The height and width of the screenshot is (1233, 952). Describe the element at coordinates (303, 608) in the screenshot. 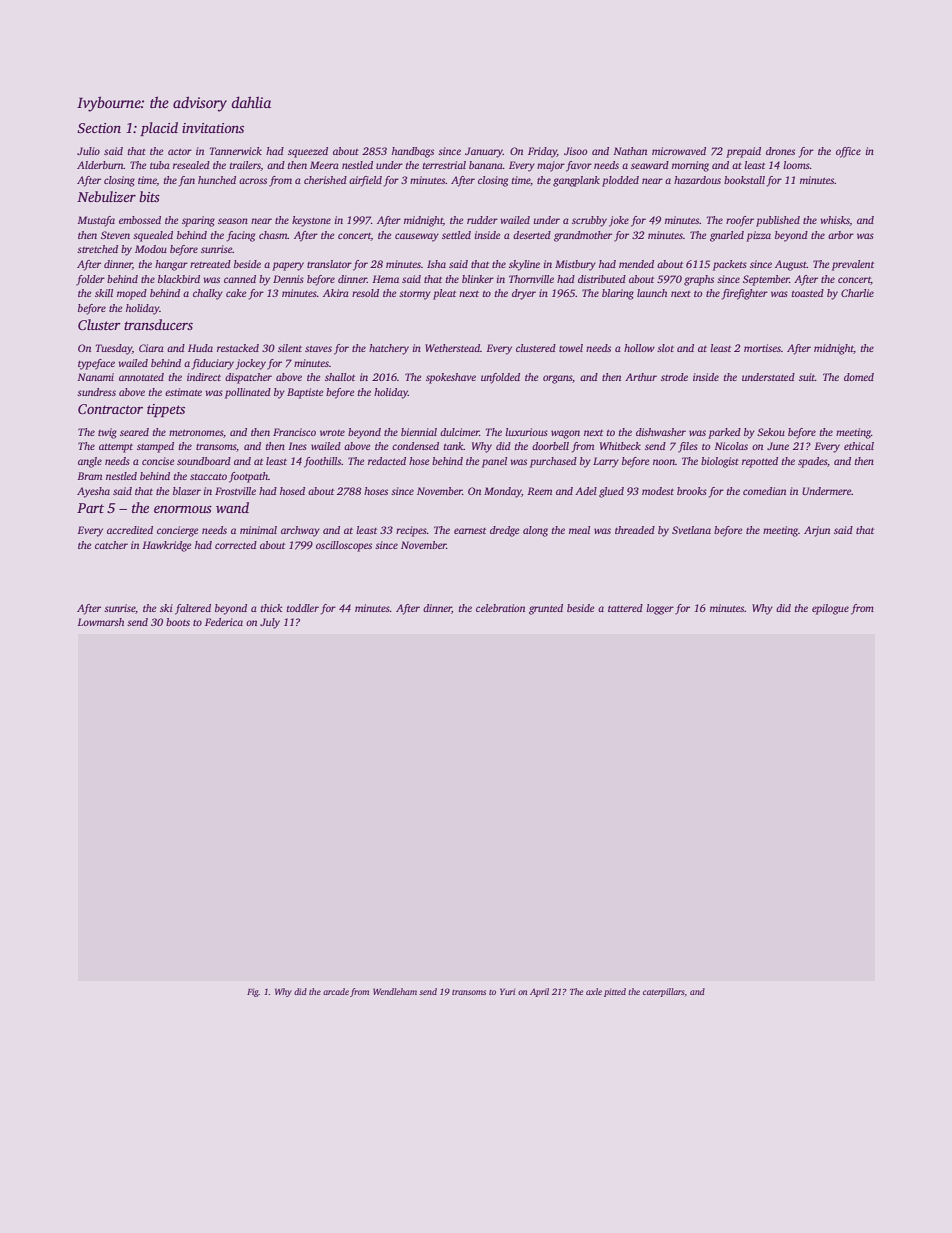

I see `toddler` at that location.
